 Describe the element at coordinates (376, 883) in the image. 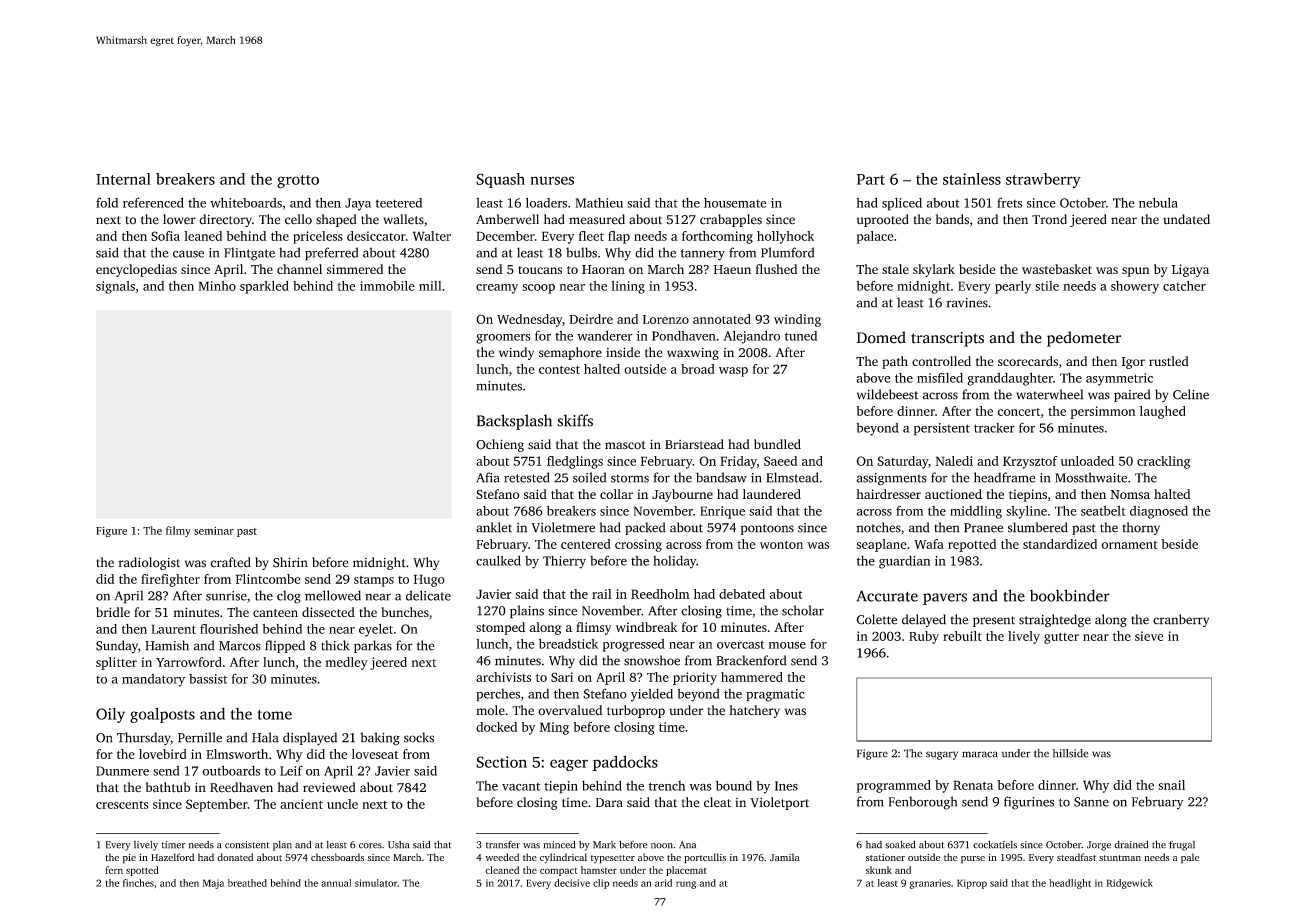

I see `simulator` at that location.
